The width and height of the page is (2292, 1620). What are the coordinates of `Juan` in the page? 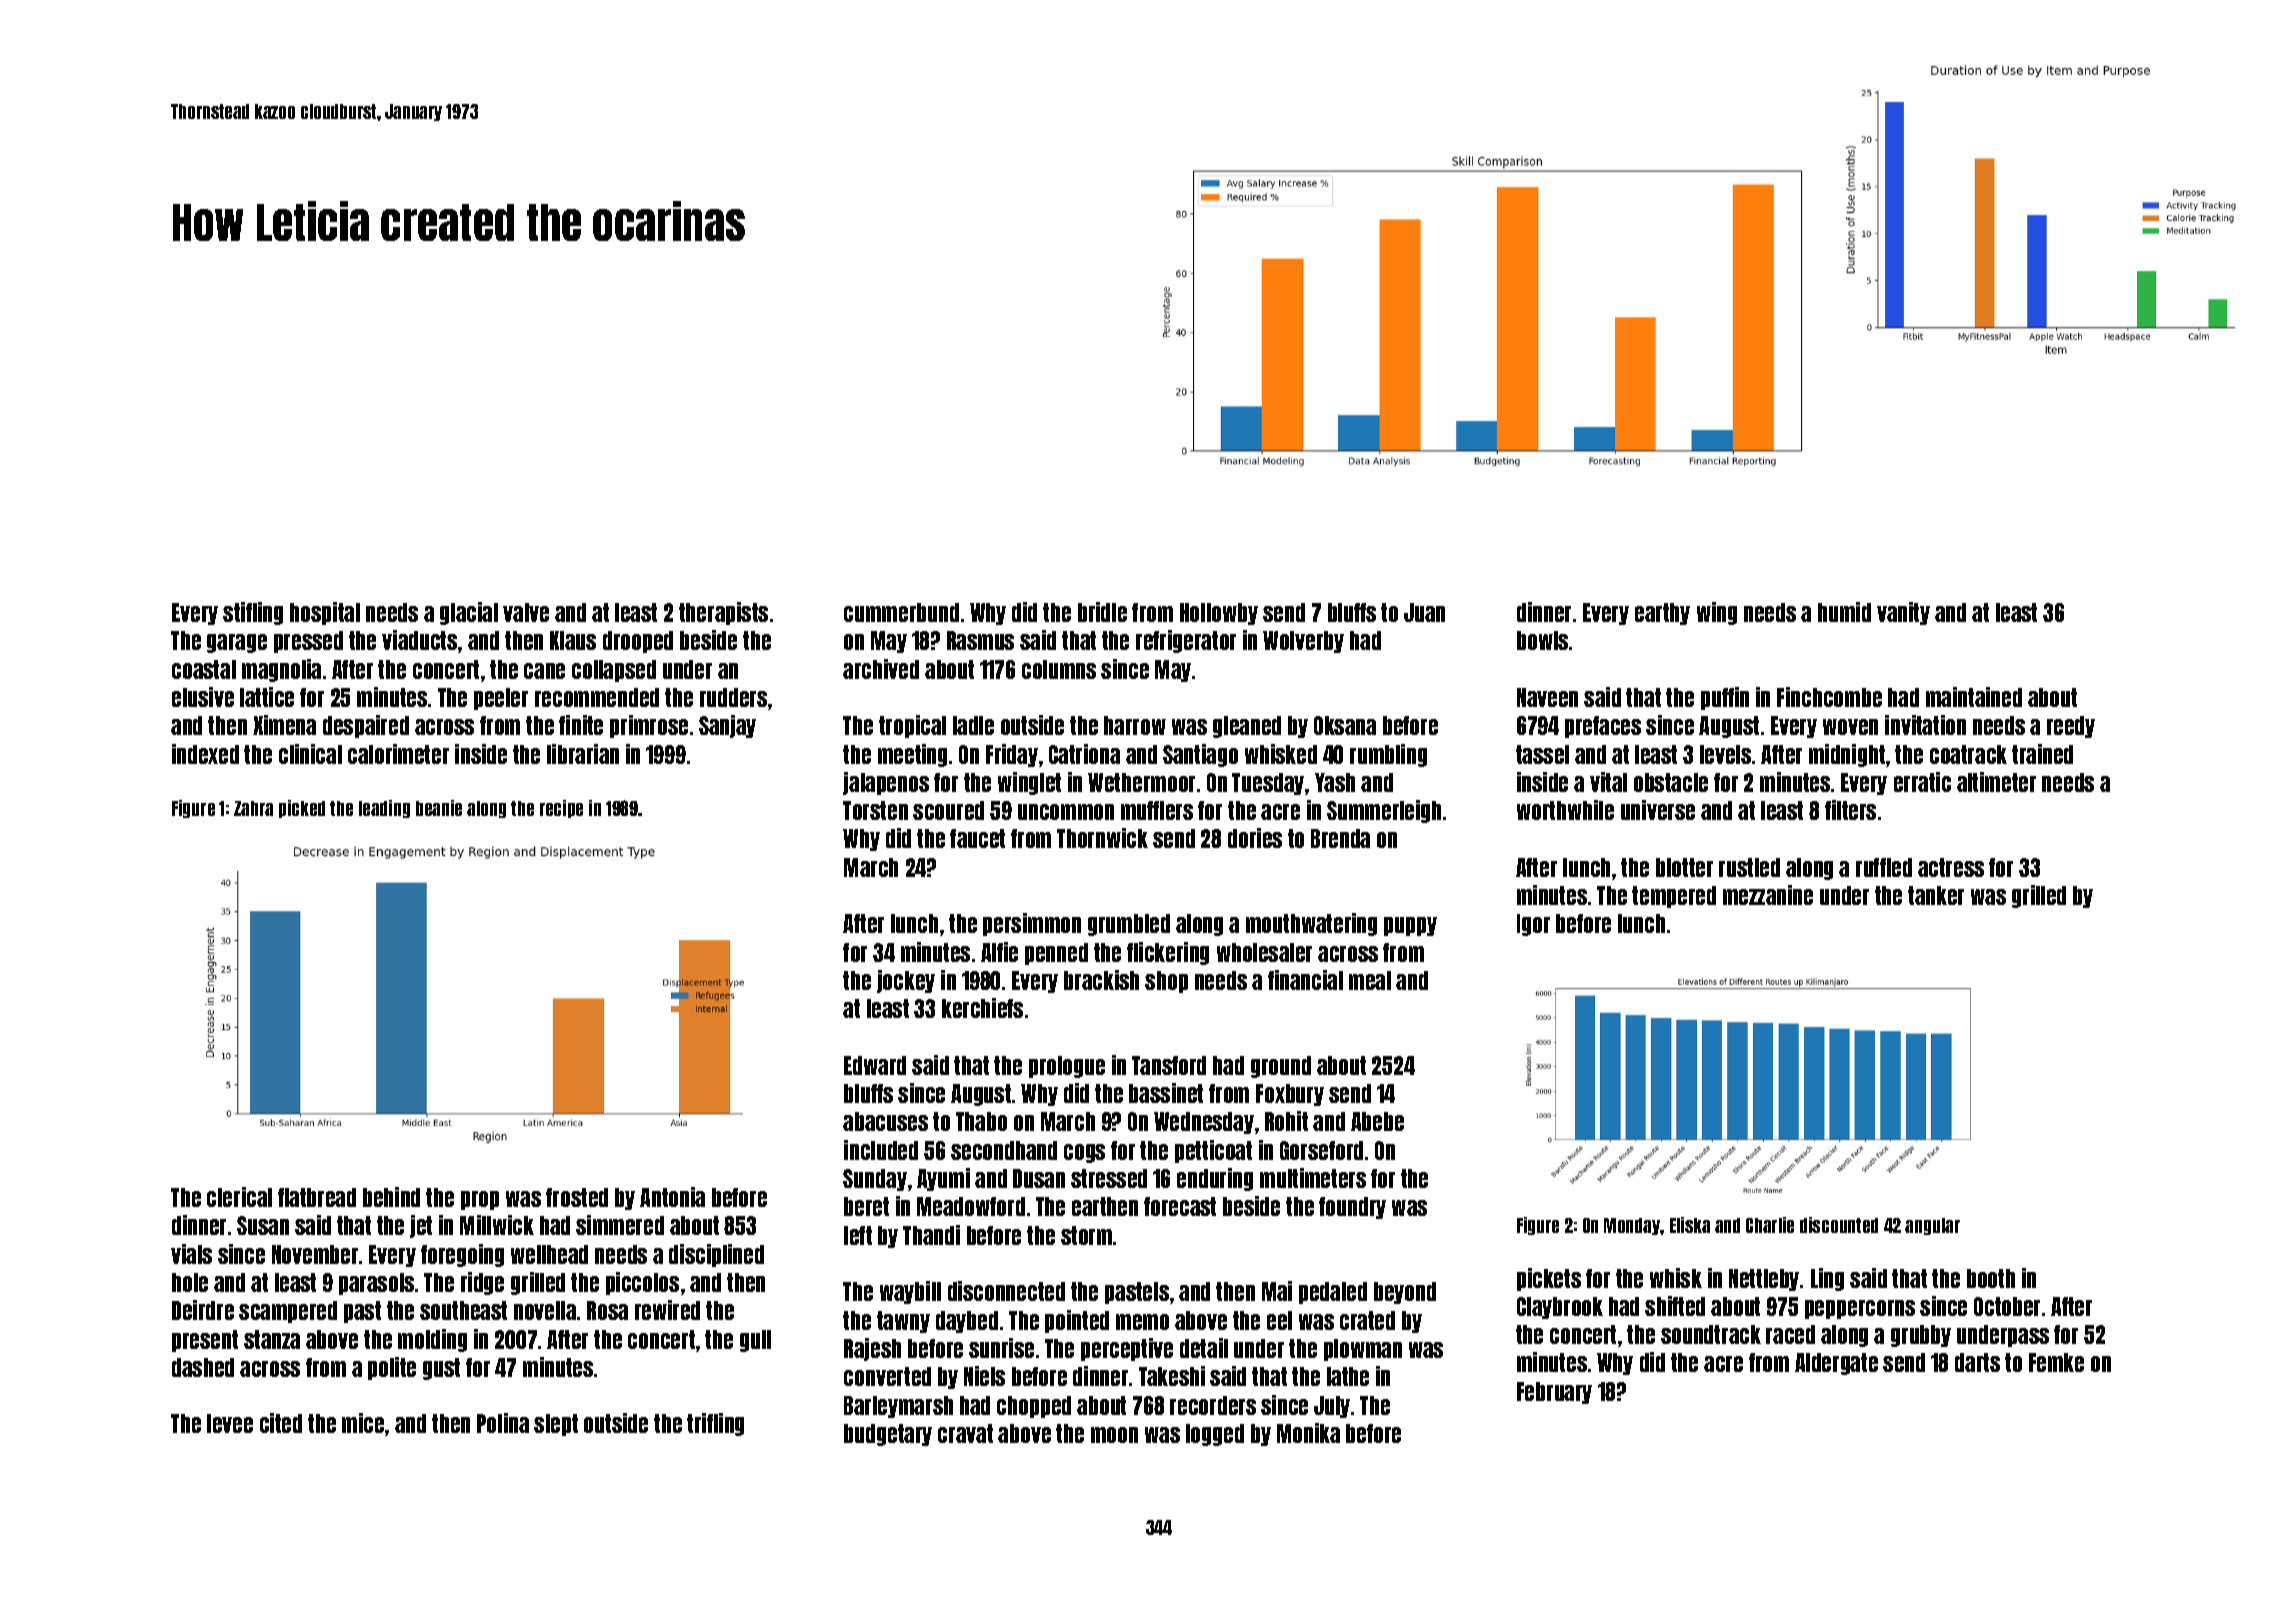 It's located at (1424, 612).
